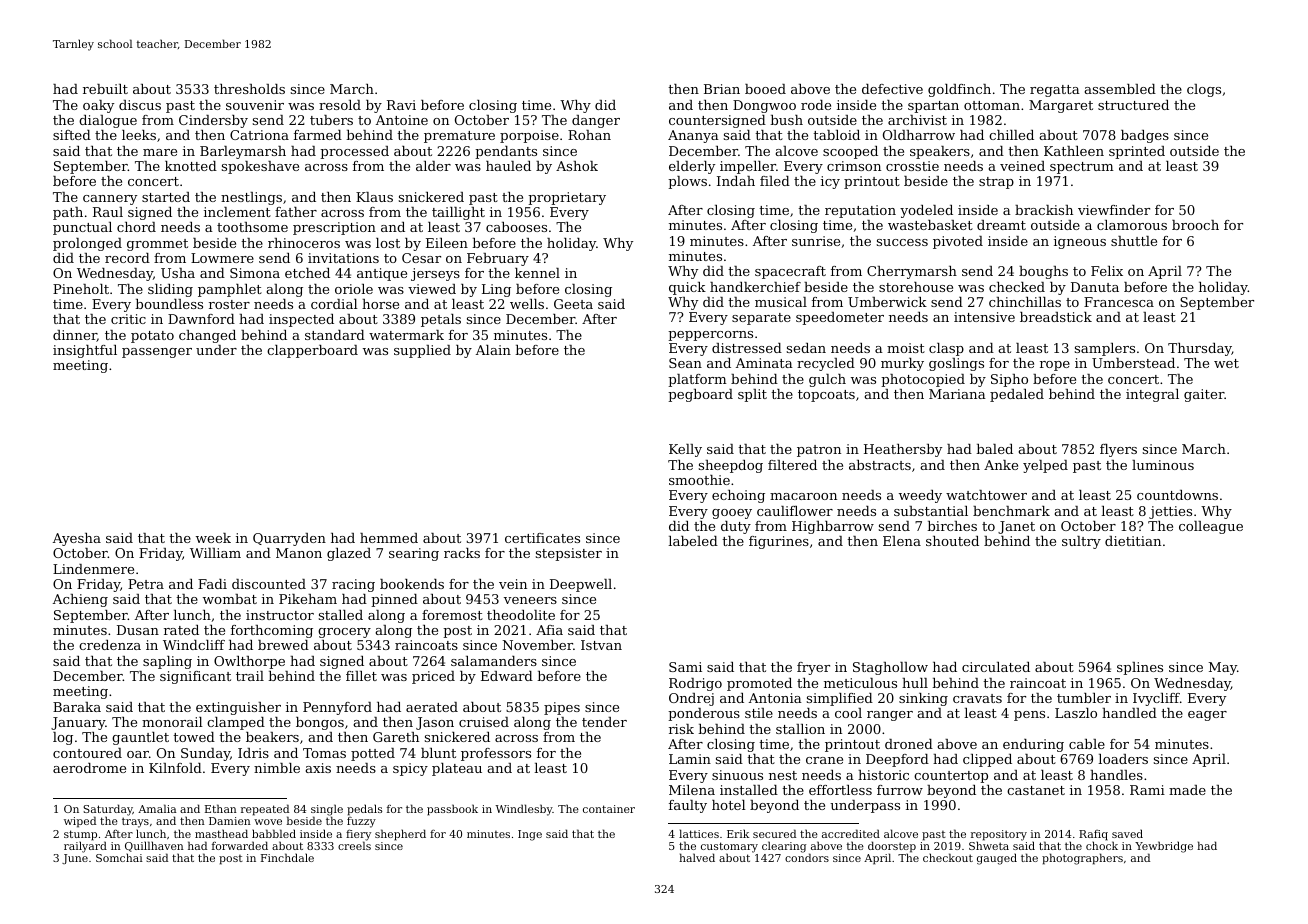  Describe the element at coordinates (1133, 541) in the image. I see `dietitian` at that location.
